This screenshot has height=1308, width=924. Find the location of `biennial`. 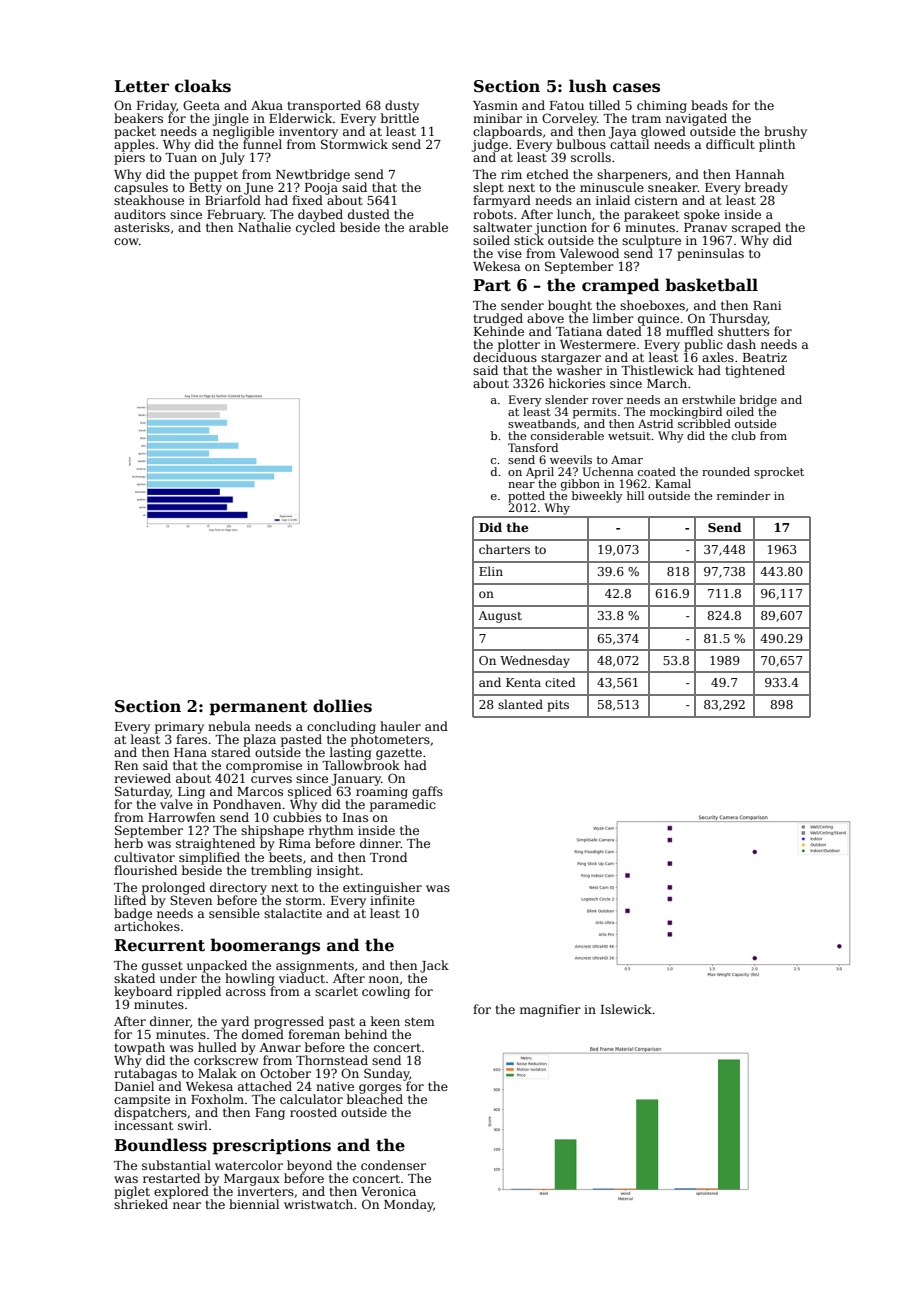

biennial is located at coordinates (254, 1204).
